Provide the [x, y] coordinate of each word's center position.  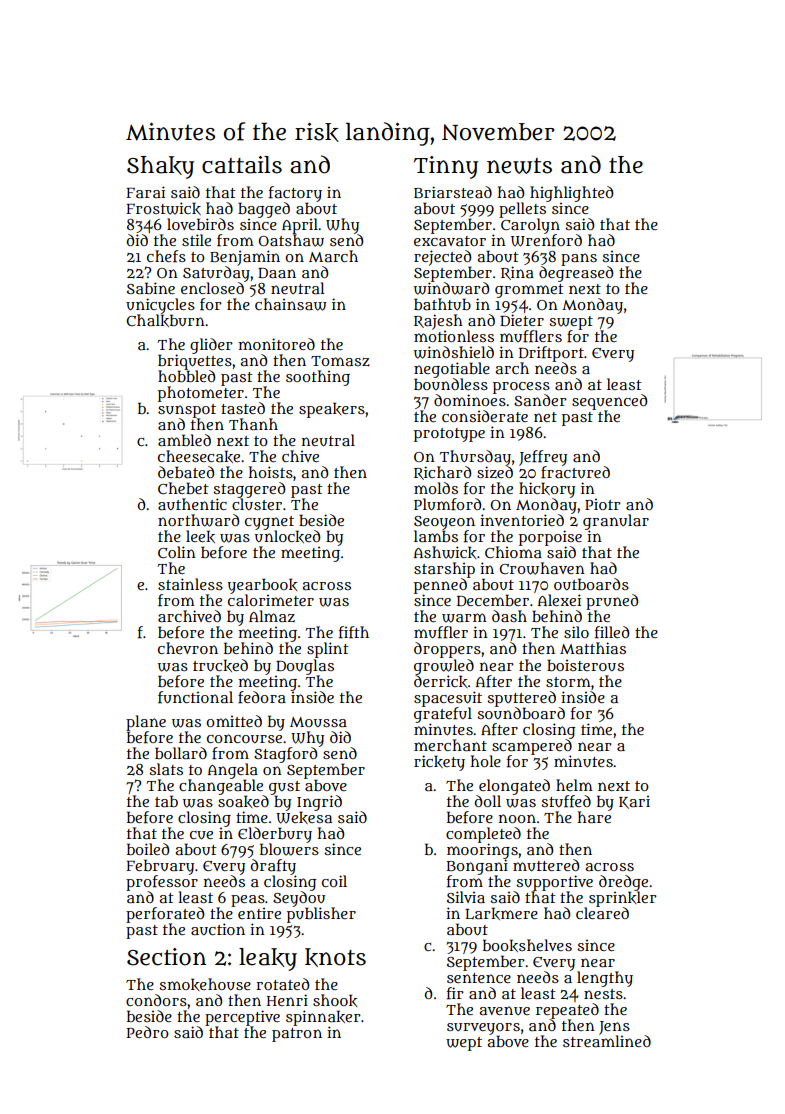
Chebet [183, 488]
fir [455, 993]
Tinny [446, 167]
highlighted [571, 194]
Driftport [551, 354]
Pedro [148, 1032]
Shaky [160, 167]
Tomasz [340, 361]
